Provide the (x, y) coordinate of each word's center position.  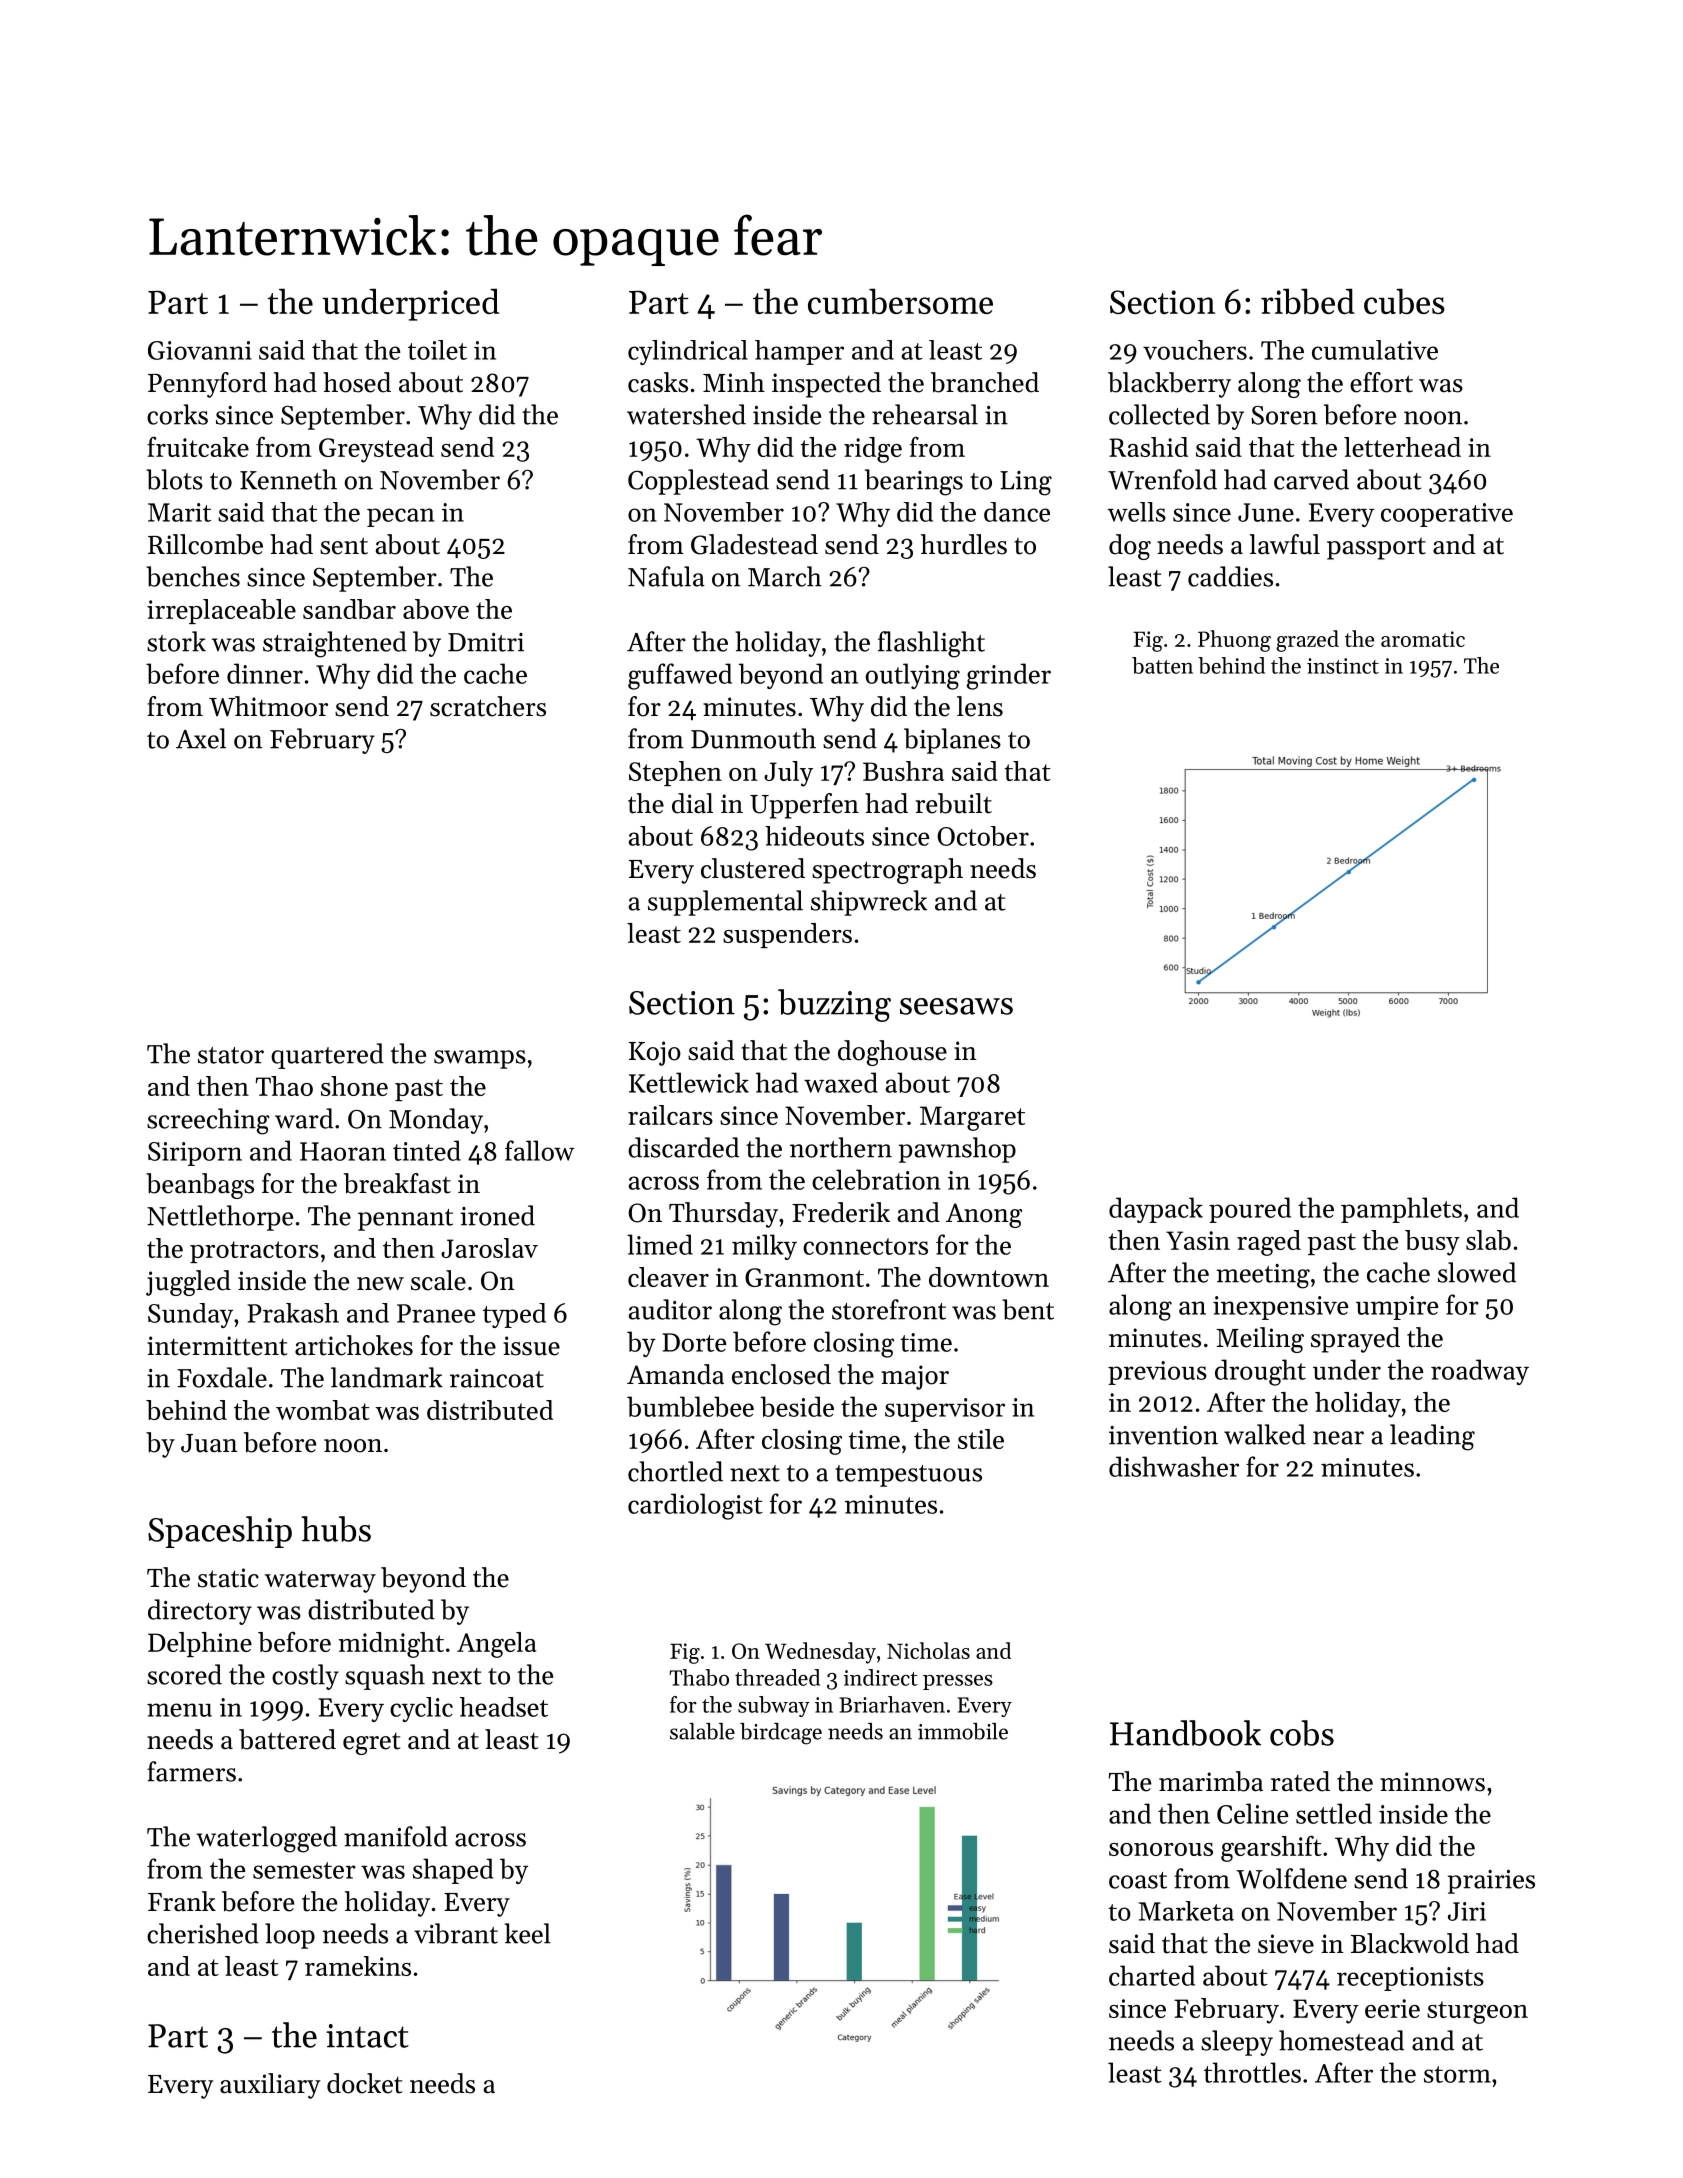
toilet (437, 350)
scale (438, 1280)
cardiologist (695, 1506)
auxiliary (270, 2086)
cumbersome (900, 301)
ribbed (1308, 301)
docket (364, 2083)
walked (1265, 1434)
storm (1457, 2074)
